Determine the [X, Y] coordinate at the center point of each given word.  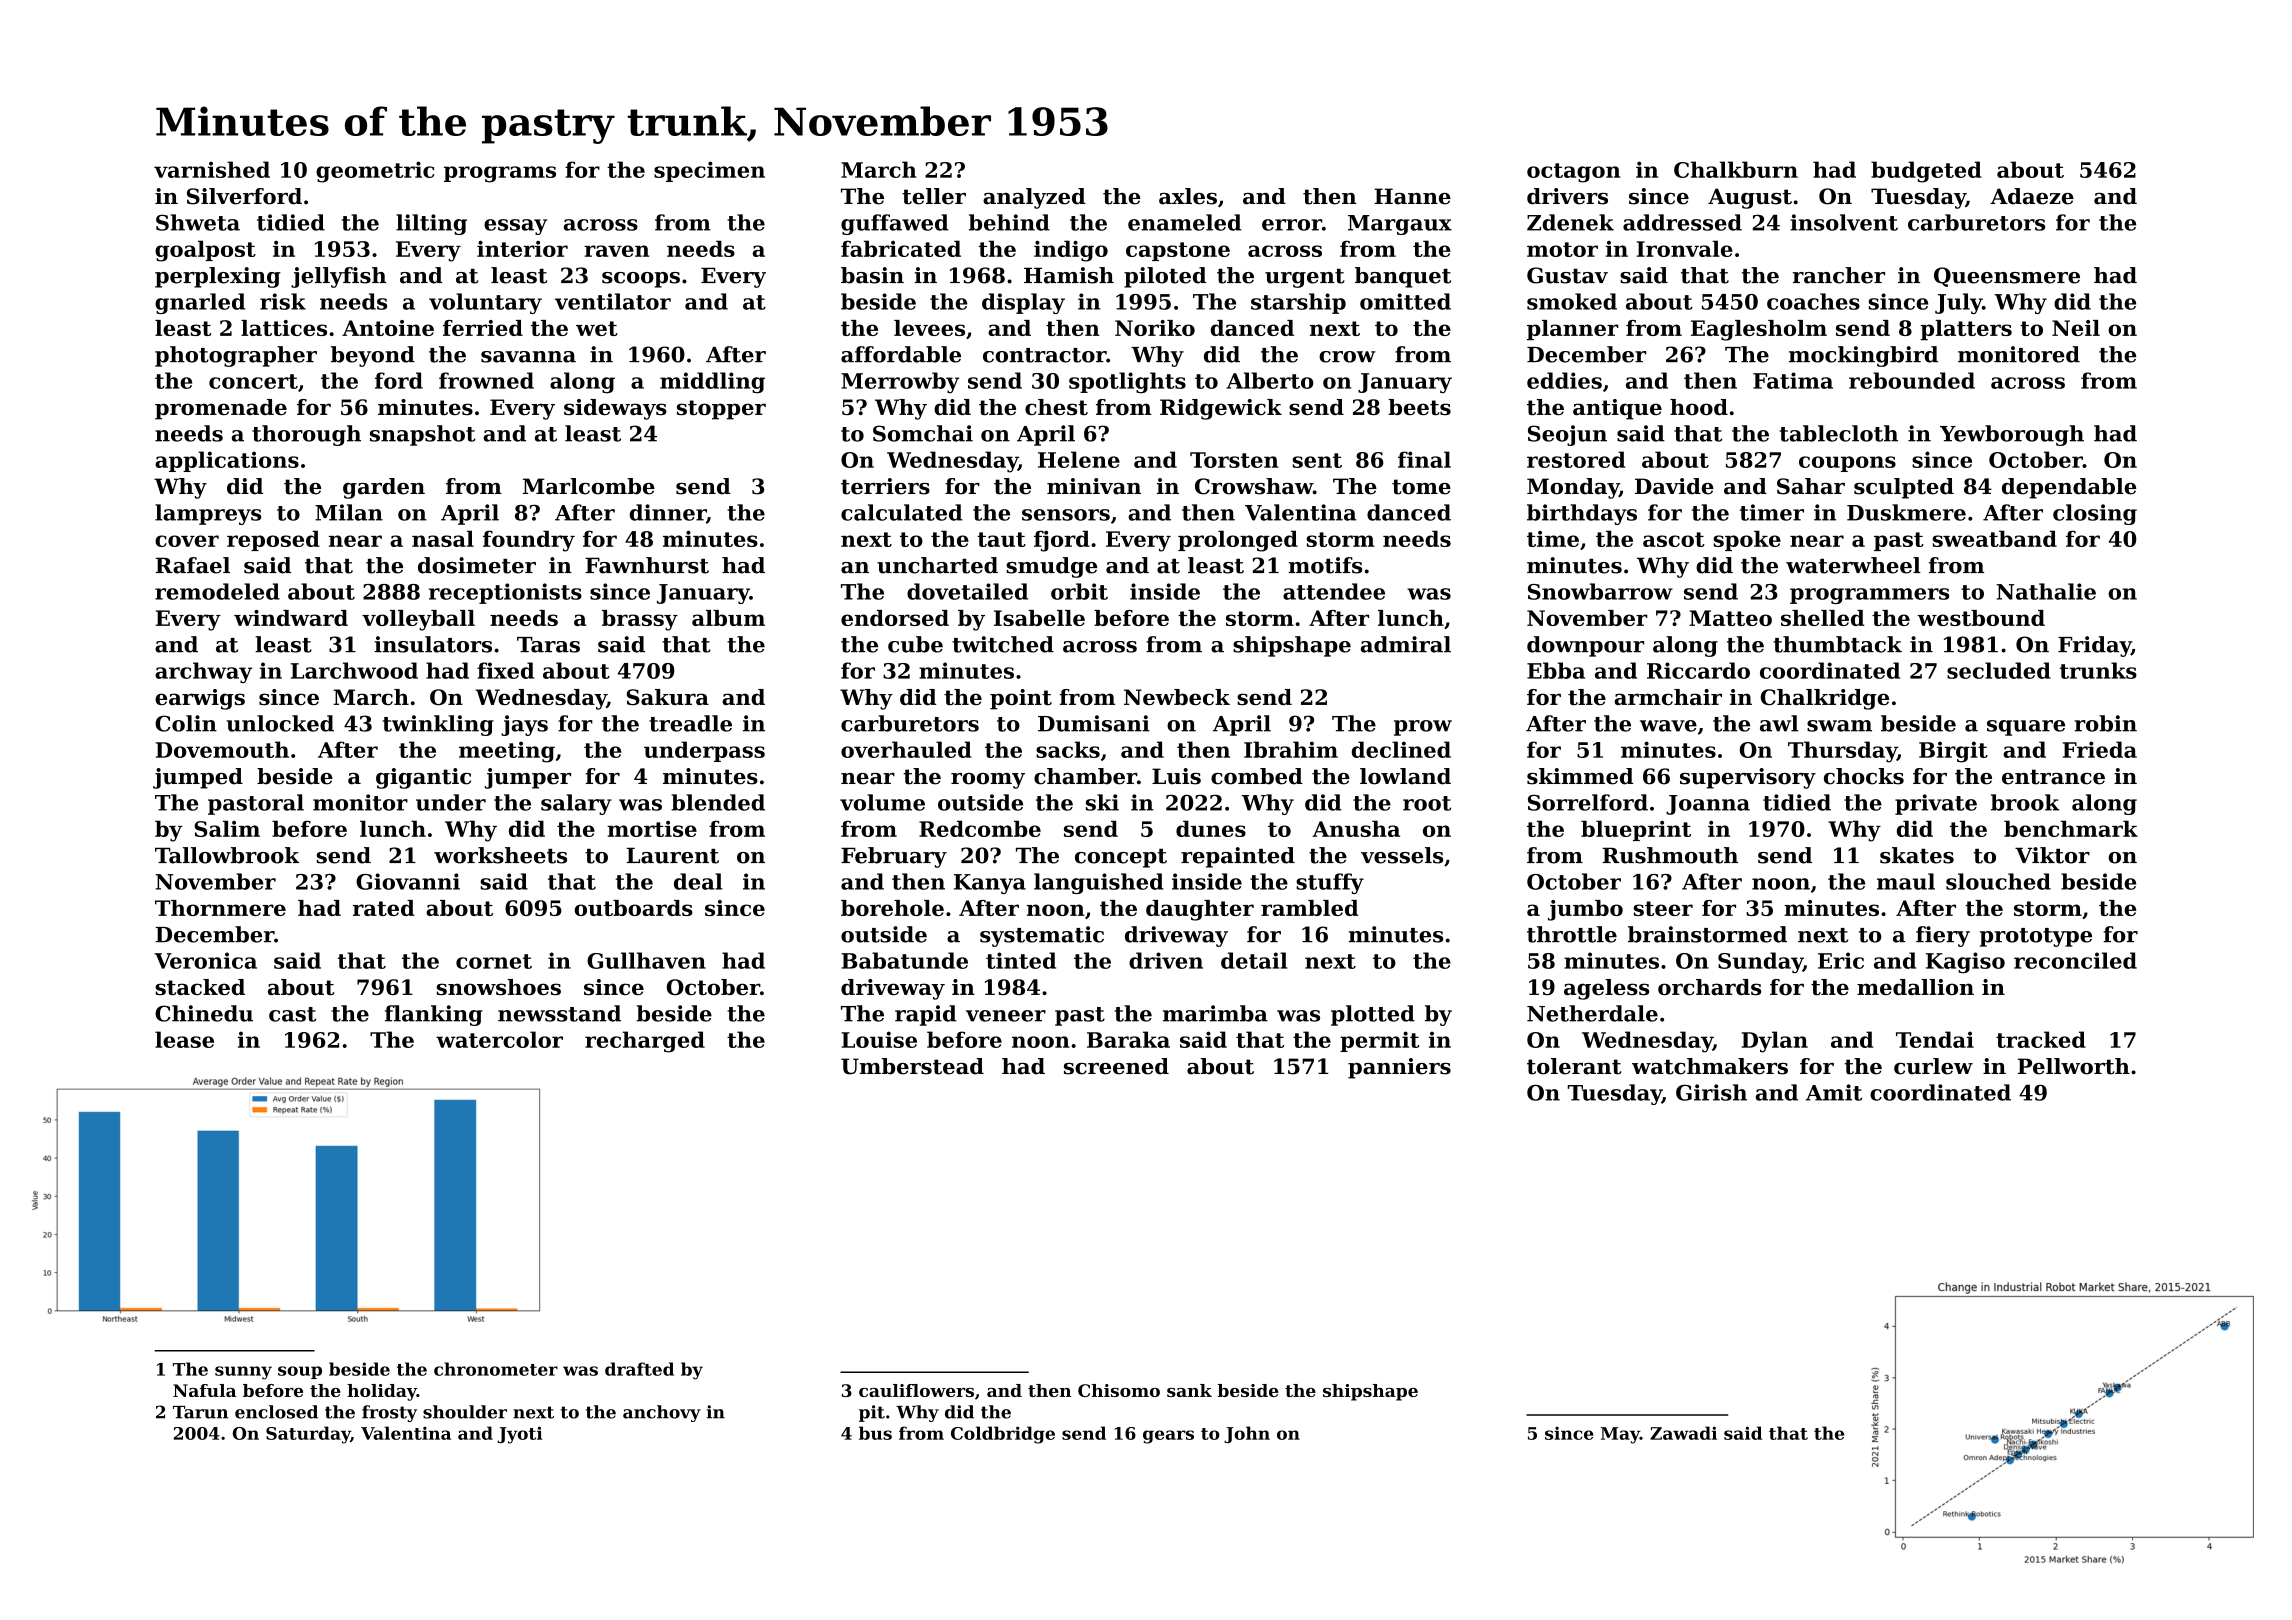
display [1023, 303]
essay [515, 227]
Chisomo [1119, 1390]
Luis [1176, 776]
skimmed [1580, 776]
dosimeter [477, 565]
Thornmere [220, 908]
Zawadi [1683, 1433]
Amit [1834, 1092]
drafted [639, 1369]
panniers [1399, 1068]
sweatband [1994, 538]
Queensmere [2007, 277]
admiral [1406, 644]
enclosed [276, 1412]
